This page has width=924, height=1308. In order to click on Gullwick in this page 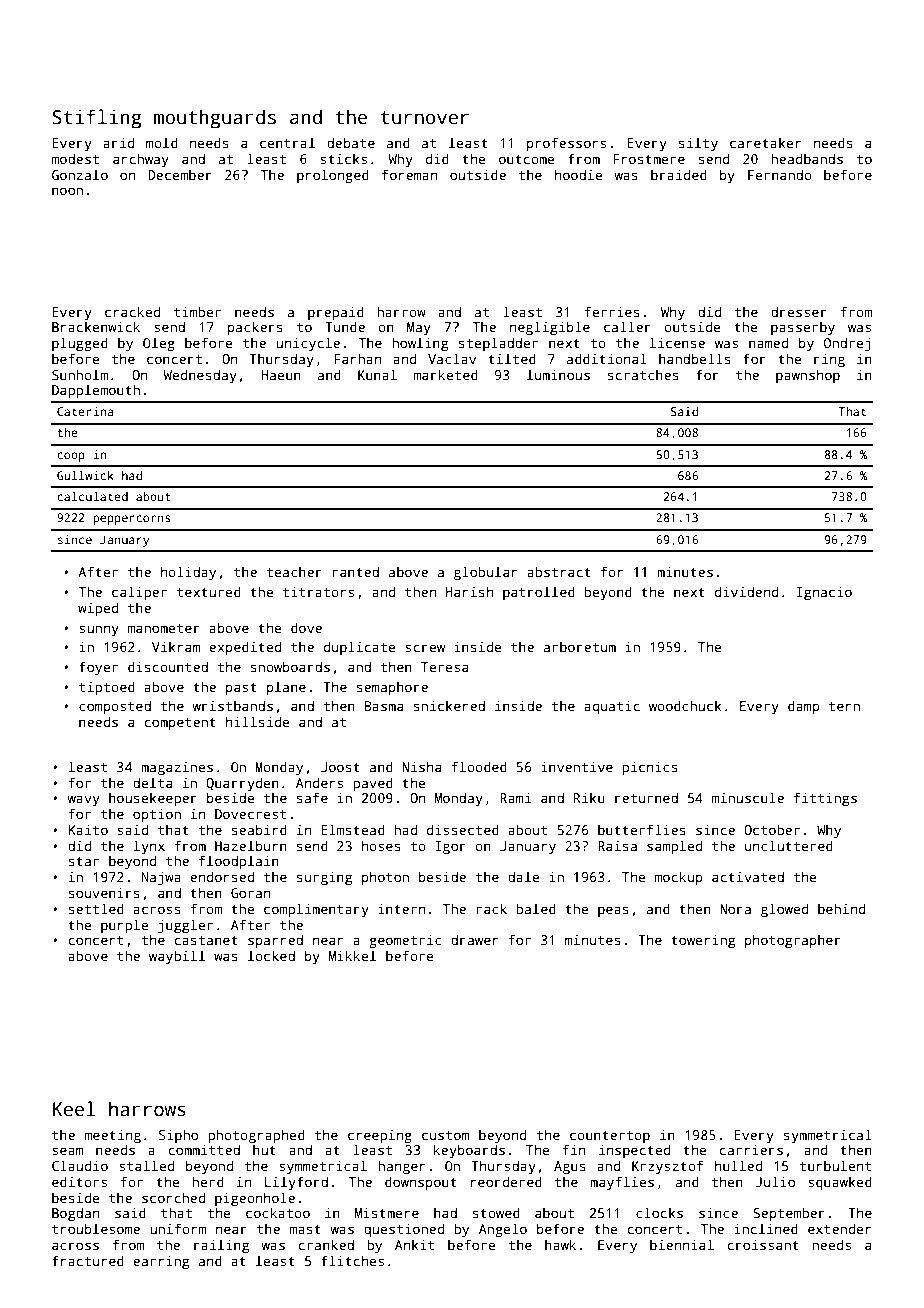, I will do `click(85, 475)`.
